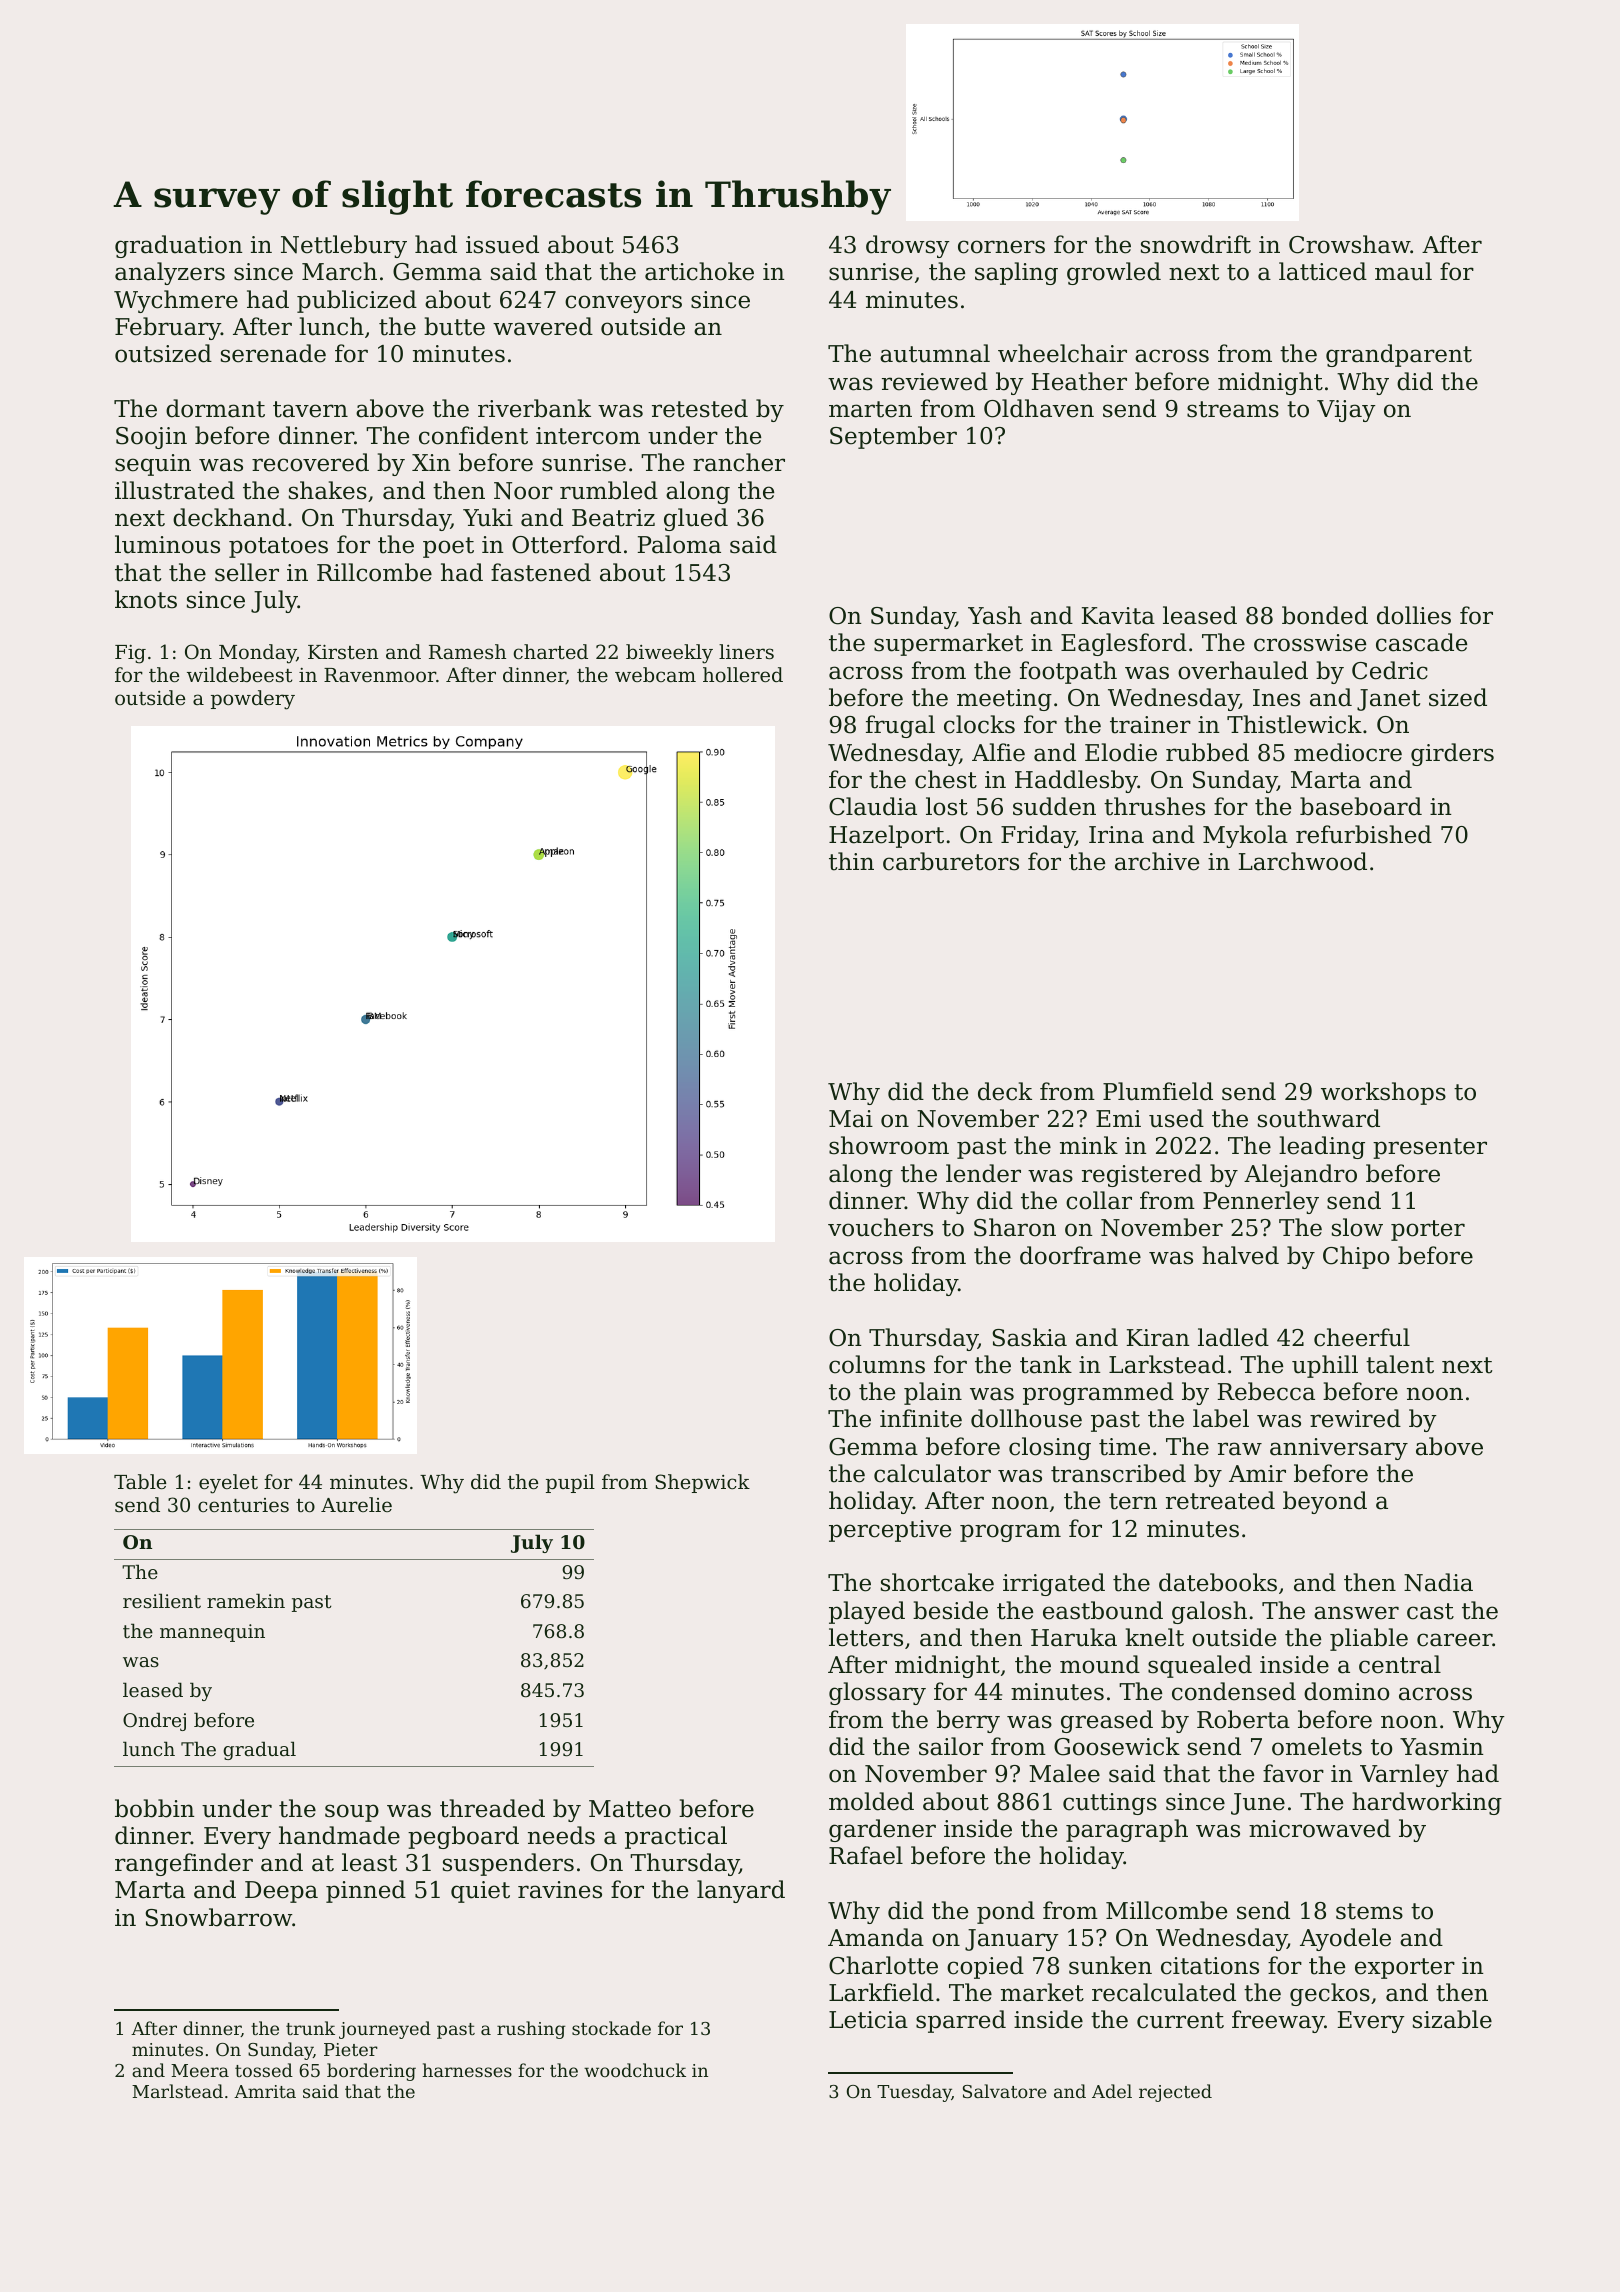 The width and height of the screenshot is (1620, 2292). What do you see at coordinates (523, 491) in the screenshot?
I see `Noor` at bounding box center [523, 491].
